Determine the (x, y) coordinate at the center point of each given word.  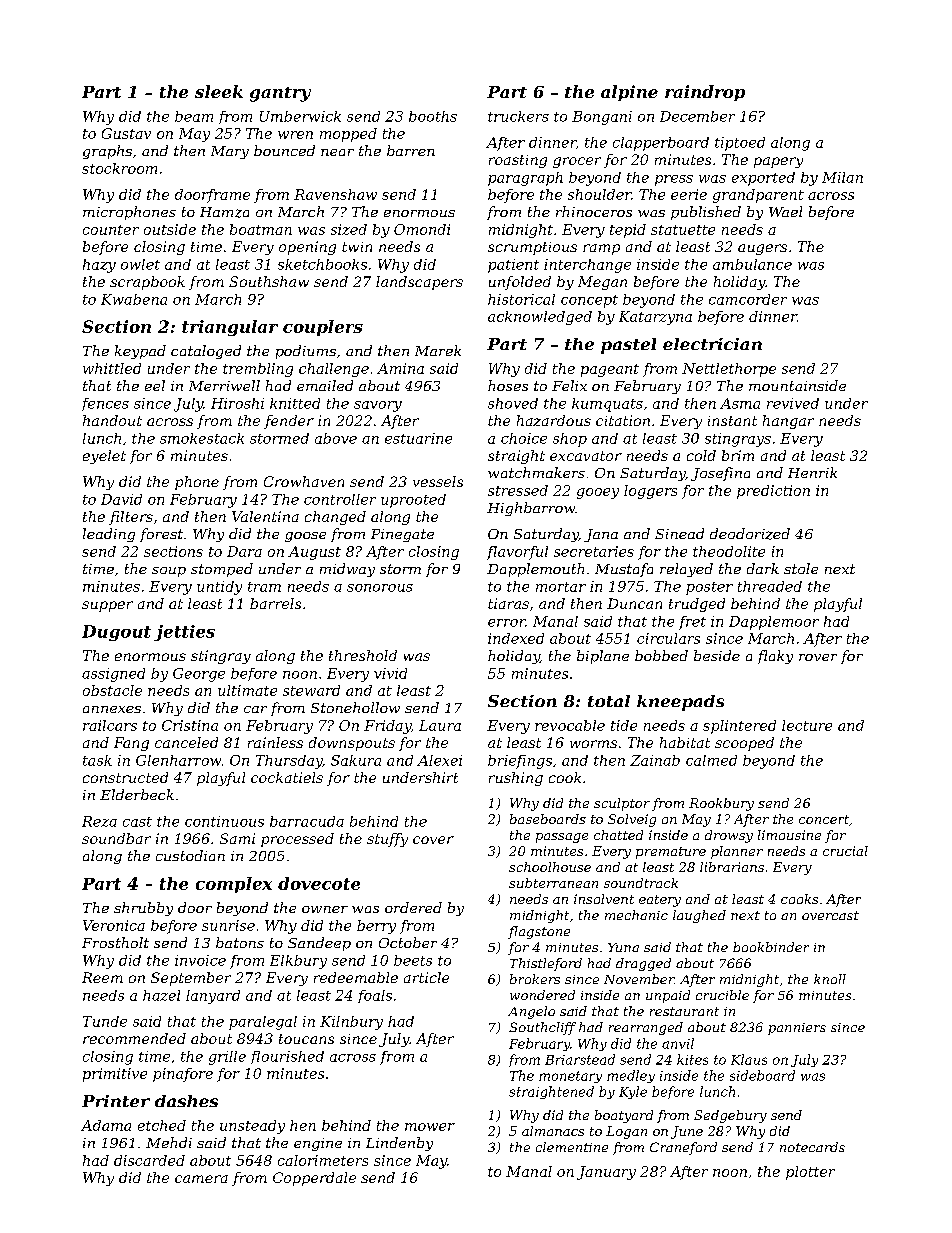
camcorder (748, 299)
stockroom (119, 168)
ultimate (247, 690)
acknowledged (540, 318)
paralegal (263, 1023)
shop (570, 440)
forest (161, 535)
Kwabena (134, 299)
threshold (363, 655)
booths (433, 116)
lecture (807, 725)
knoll (830, 979)
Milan (842, 177)
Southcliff (542, 1028)
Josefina (720, 474)
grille (227, 1058)
